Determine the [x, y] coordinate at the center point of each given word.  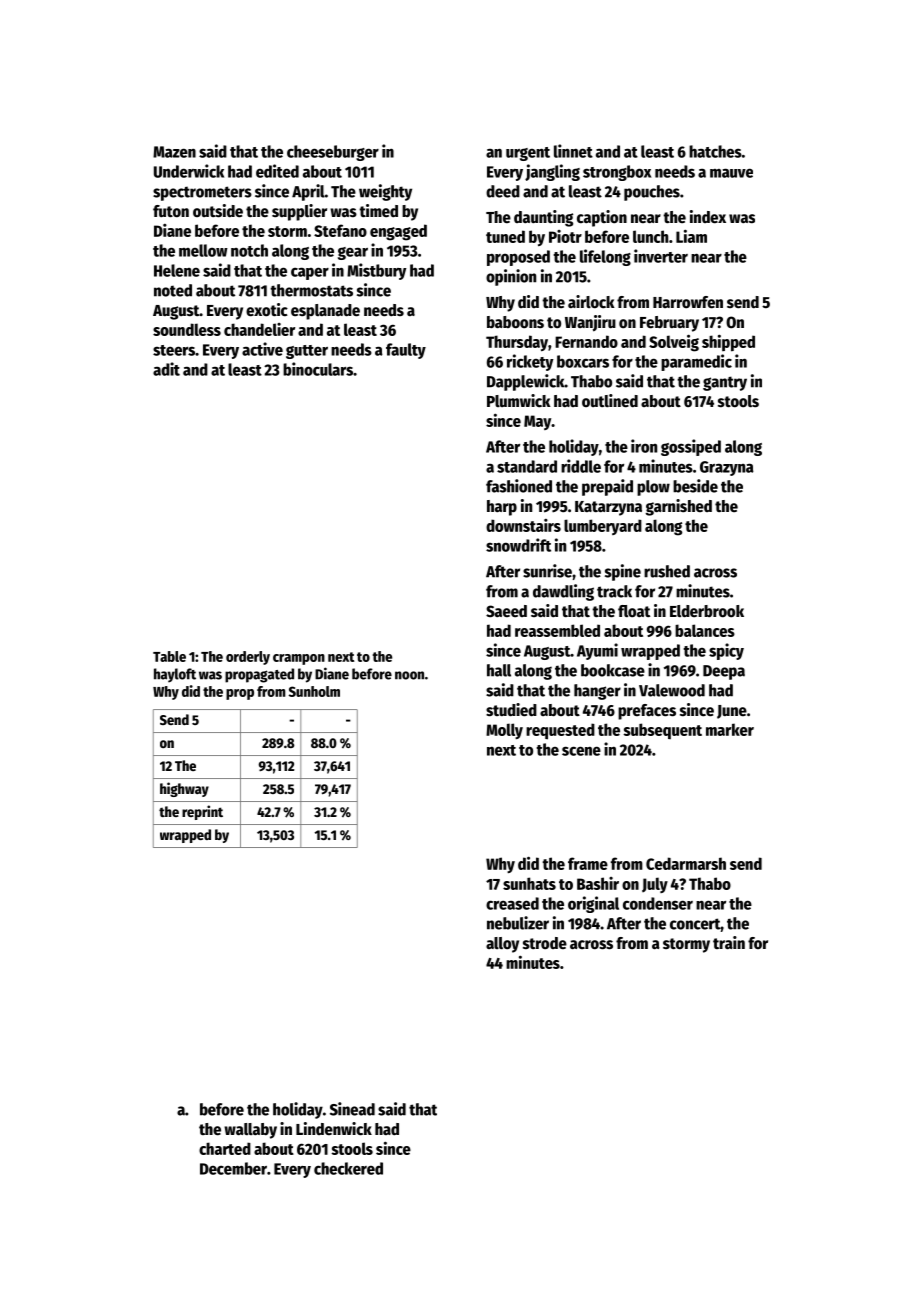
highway [184, 789]
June [732, 712]
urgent [528, 154]
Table [169, 656]
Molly [504, 731]
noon [409, 675]
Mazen [174, 152]
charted [225, 1148]
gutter [307, 352]
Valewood [672, 690]
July [655, 885]
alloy [502, 945]
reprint [202, 812]
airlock [591, 302]
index [708, 217]
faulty [406, 351]
